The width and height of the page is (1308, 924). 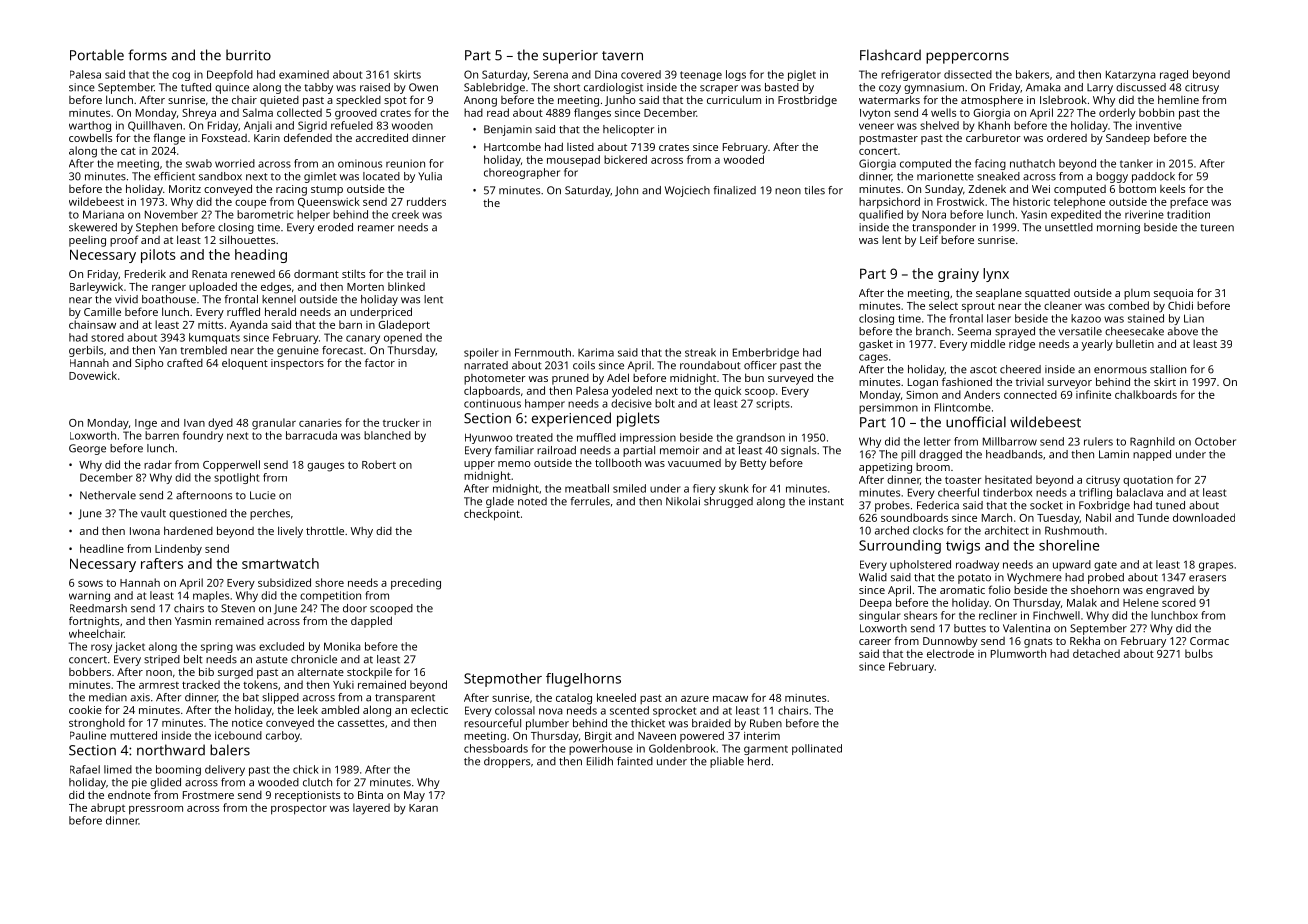 What do you see at coordinates (416, 584) in the page?
I see `preceding` at bounding box center [416, 584].
